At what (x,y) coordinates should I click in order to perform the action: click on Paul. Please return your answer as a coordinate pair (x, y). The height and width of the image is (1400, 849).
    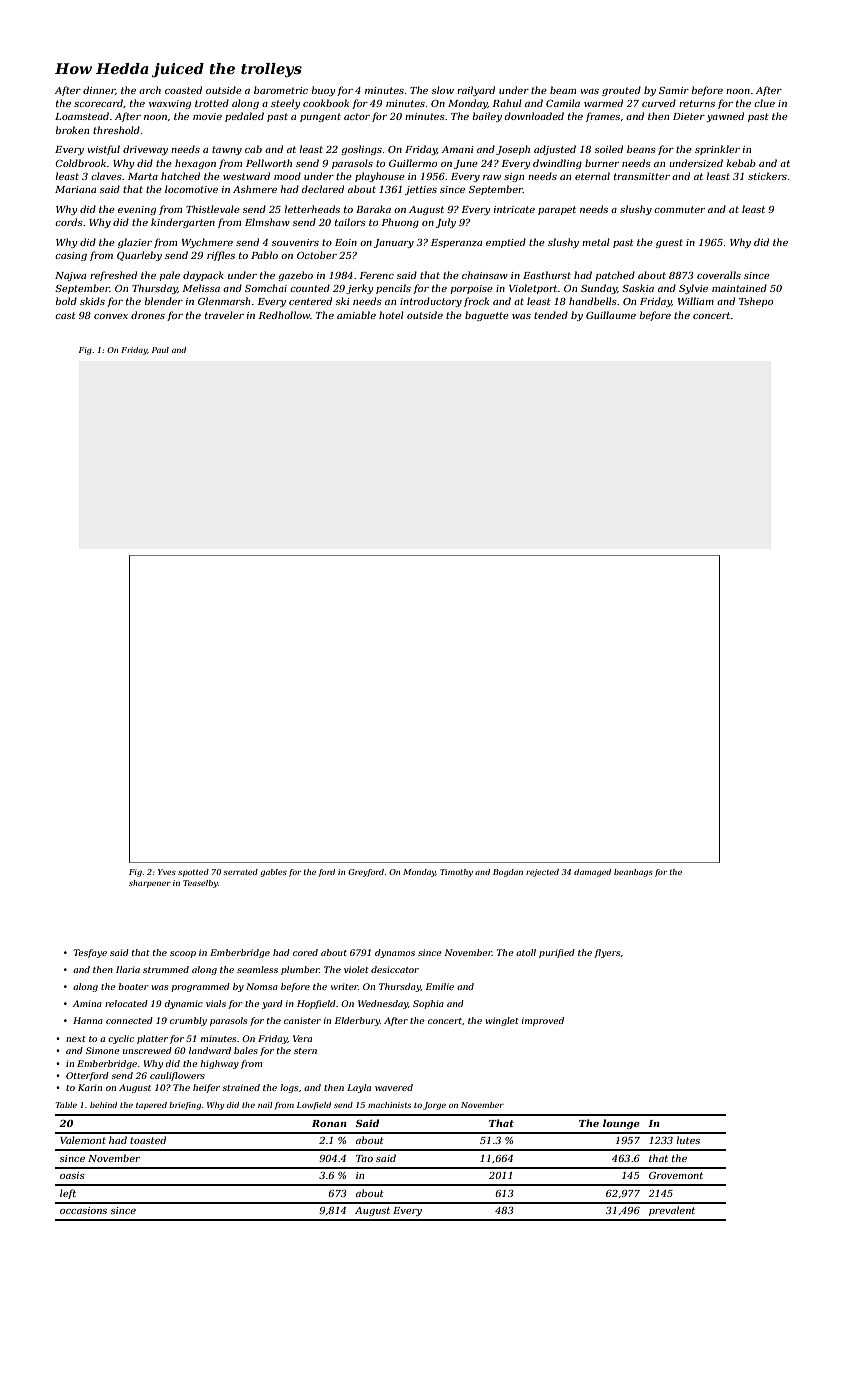
    Looking at the image, I should click on (160, 350).
